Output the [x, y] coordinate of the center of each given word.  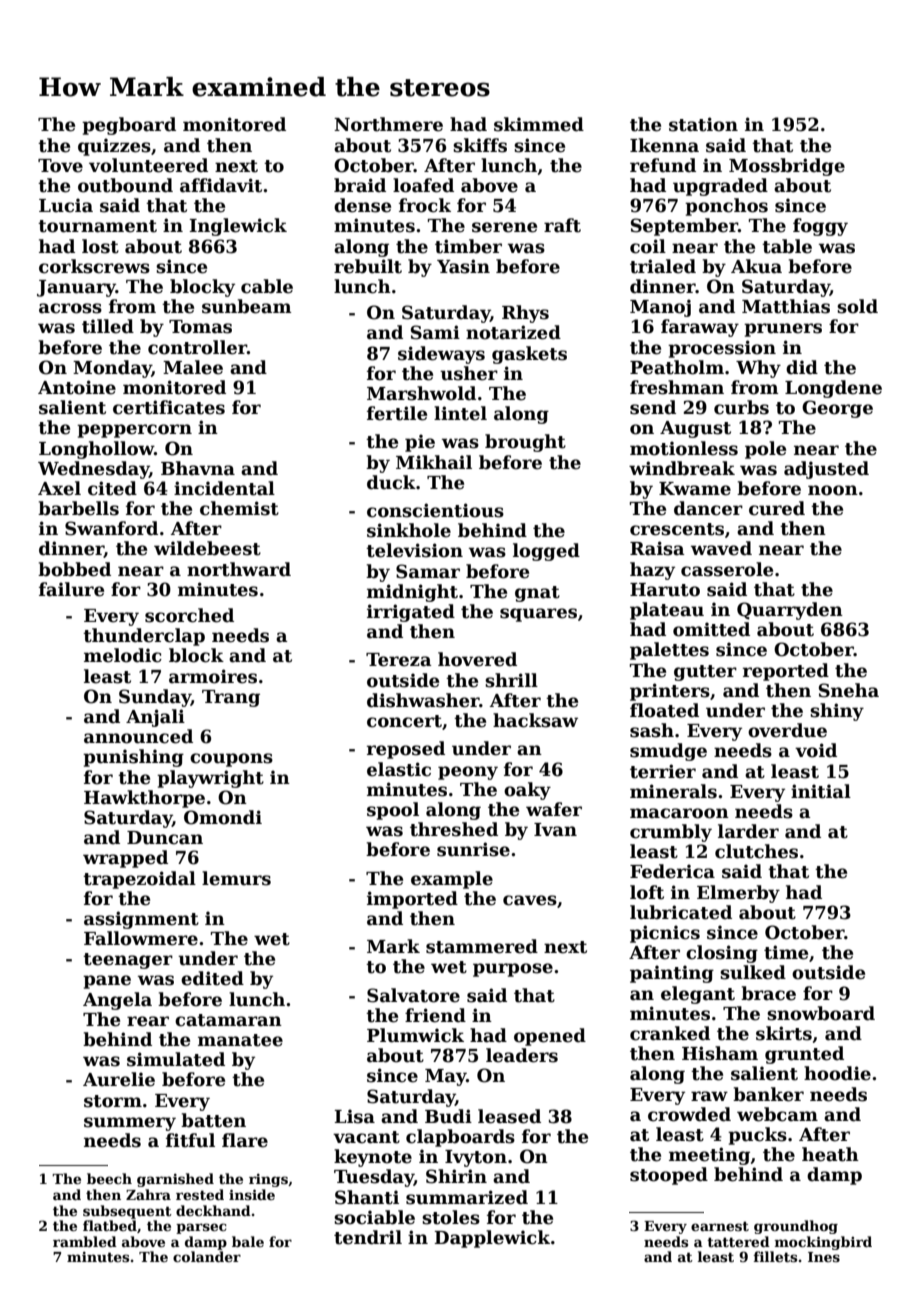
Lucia [66, 205]
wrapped [125, 859]
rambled [85, 1241]
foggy [820, 227]
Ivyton [476, 1158]
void [816, 750]
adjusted [826, 470]
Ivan [555, 830]
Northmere [388, 124]
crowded [689, 1114]
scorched [189, 615]
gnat [537, 594]
